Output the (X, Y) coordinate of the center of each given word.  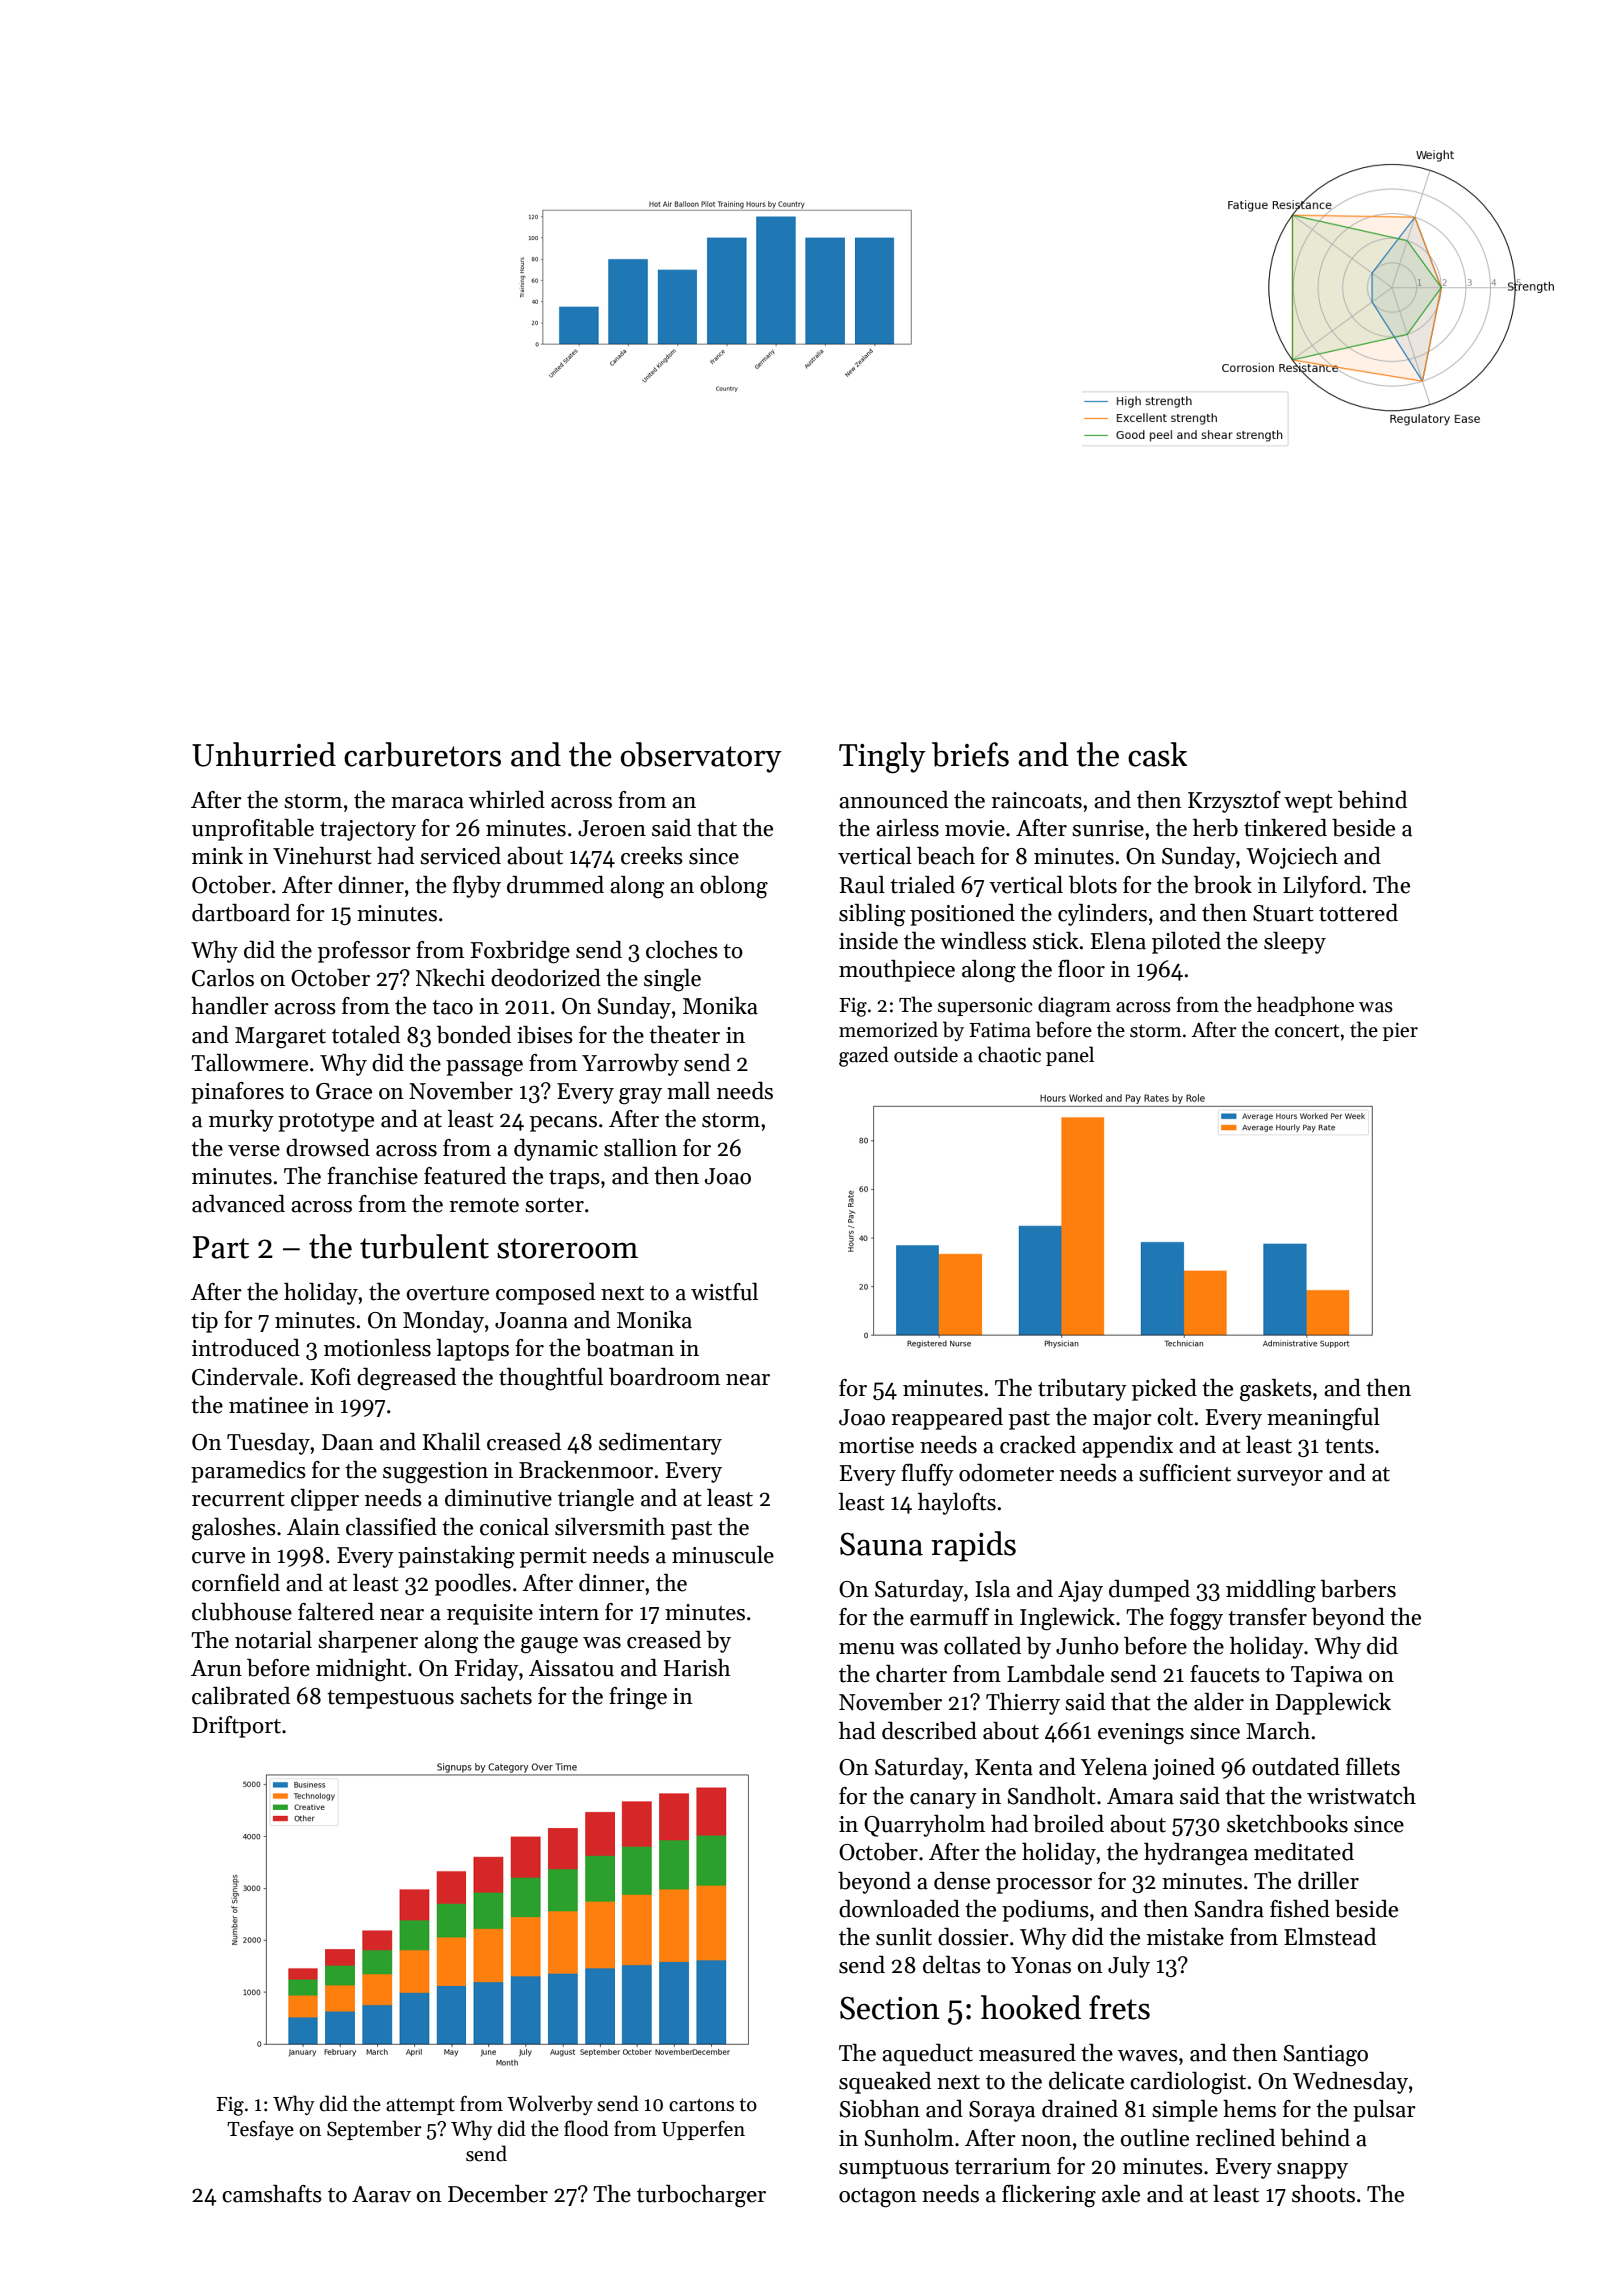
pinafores (237, 1093)
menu (867, 1649)
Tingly (882, 758)
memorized (888, 1029)
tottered (1358, 913)
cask (1157, 754)
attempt (420, 2106)
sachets (496, 1696)
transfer (1267, 1617)
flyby (477, 887)
